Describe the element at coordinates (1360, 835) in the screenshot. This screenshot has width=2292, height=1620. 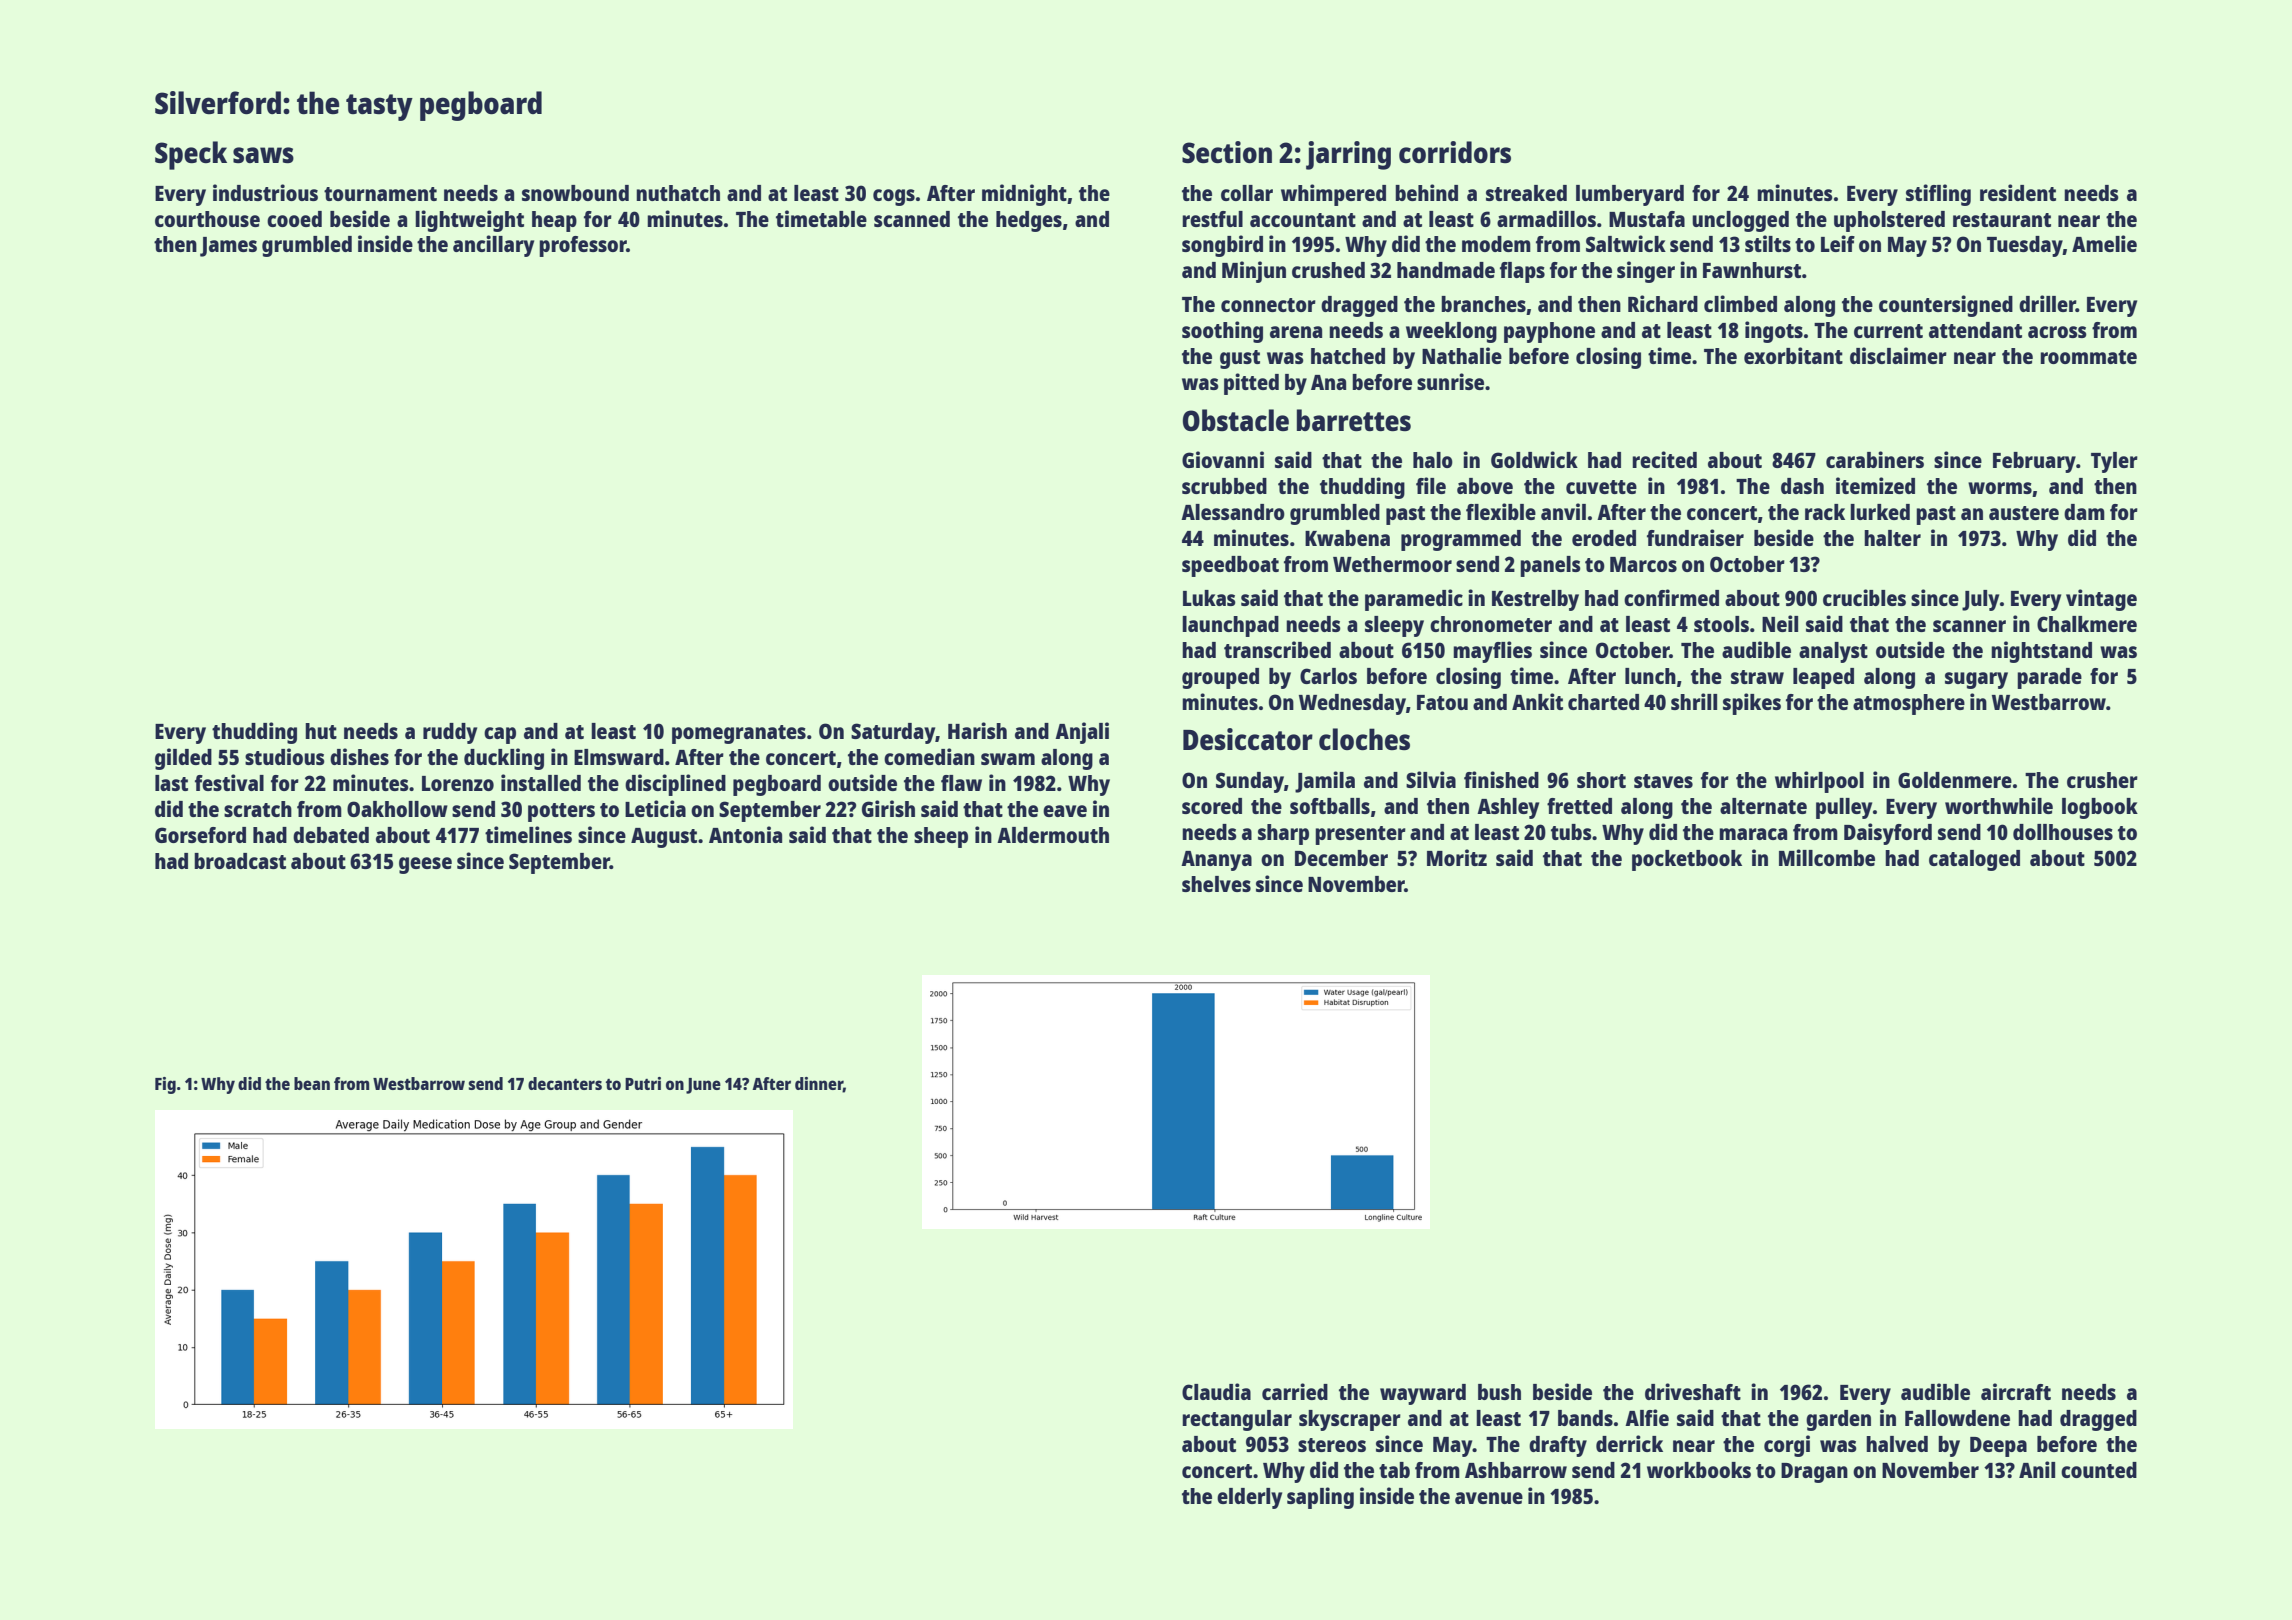
I see `presenter` at that location.
